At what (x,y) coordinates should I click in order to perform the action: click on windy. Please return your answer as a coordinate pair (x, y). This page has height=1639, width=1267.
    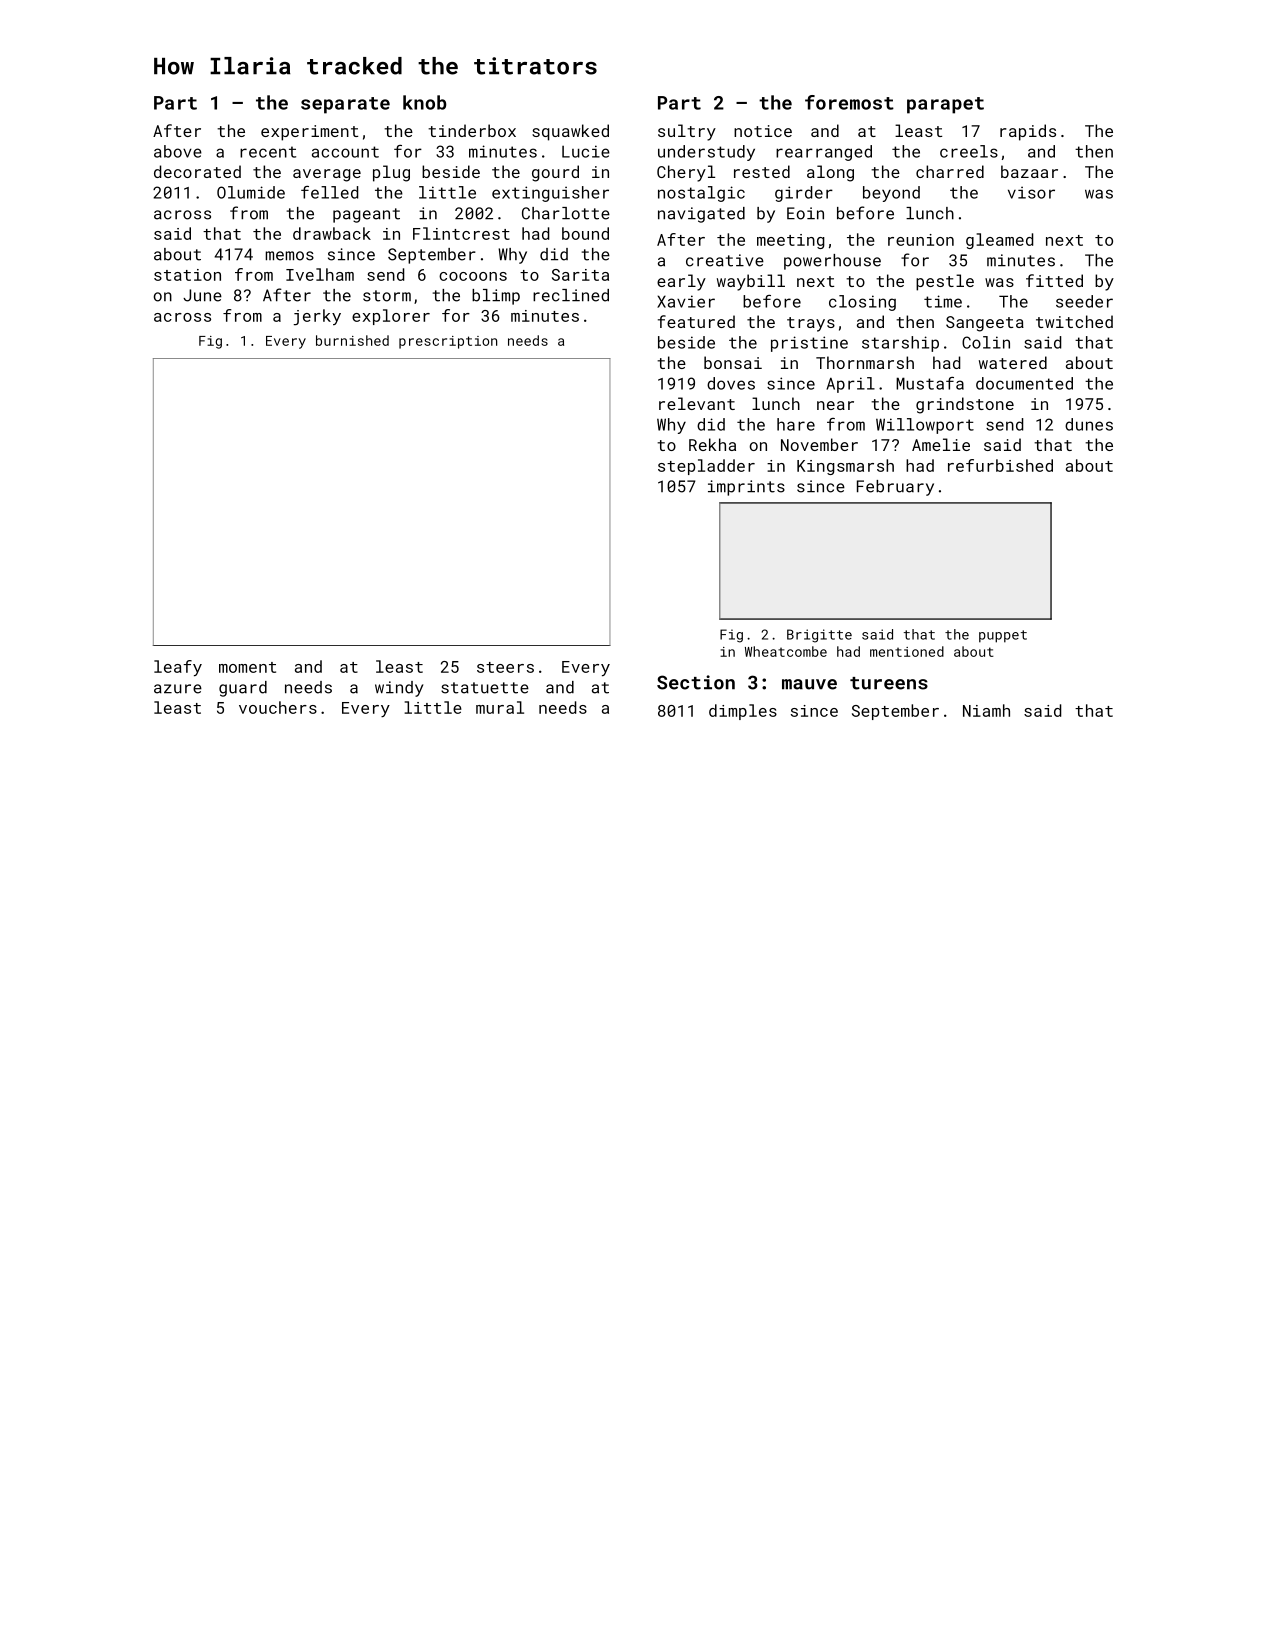
    Looking at the image, I should click on (399, 689).
